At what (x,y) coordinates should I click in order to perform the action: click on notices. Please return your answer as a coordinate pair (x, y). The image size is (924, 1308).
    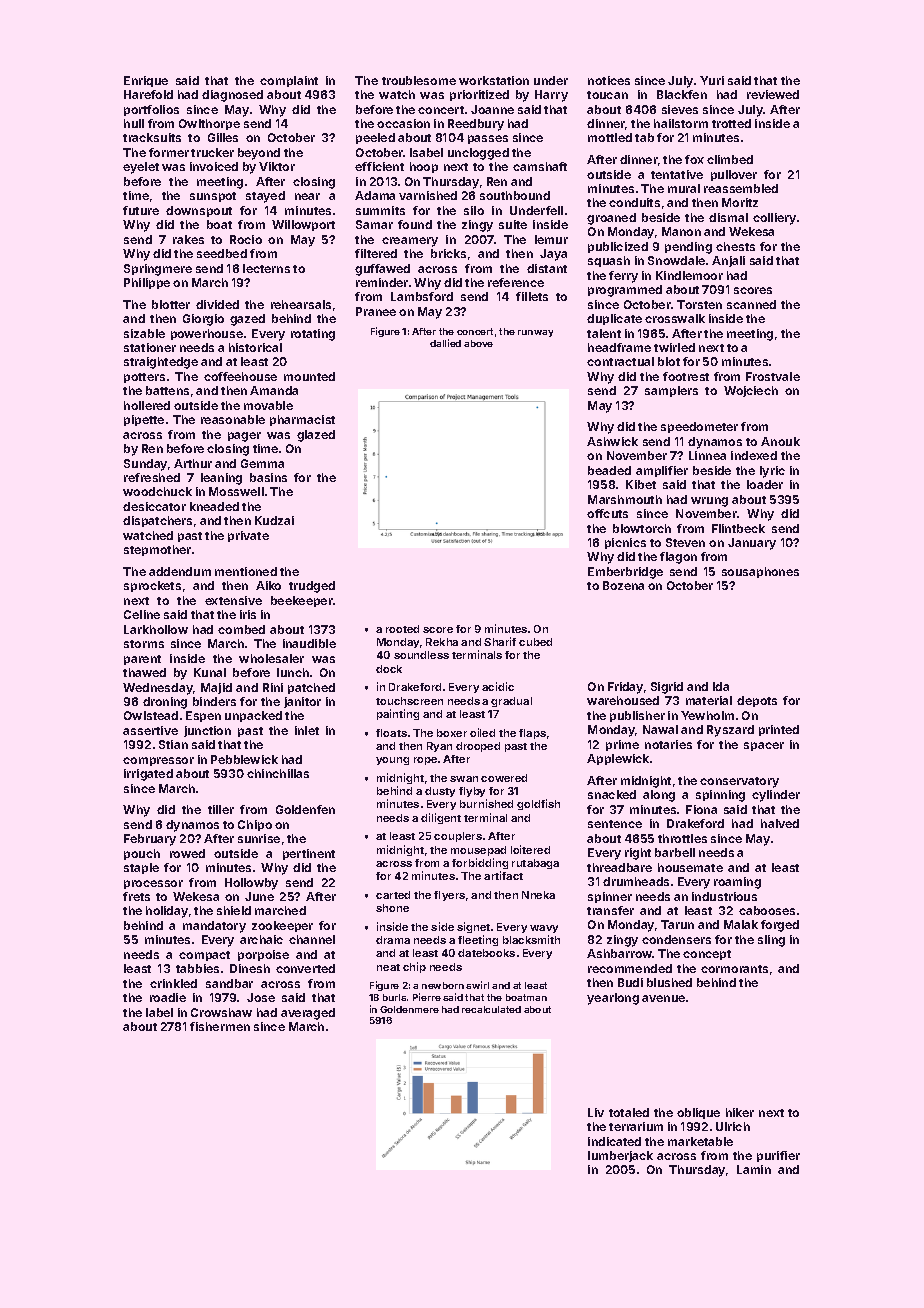
    Looking at the image, I should click on (609, 80).
